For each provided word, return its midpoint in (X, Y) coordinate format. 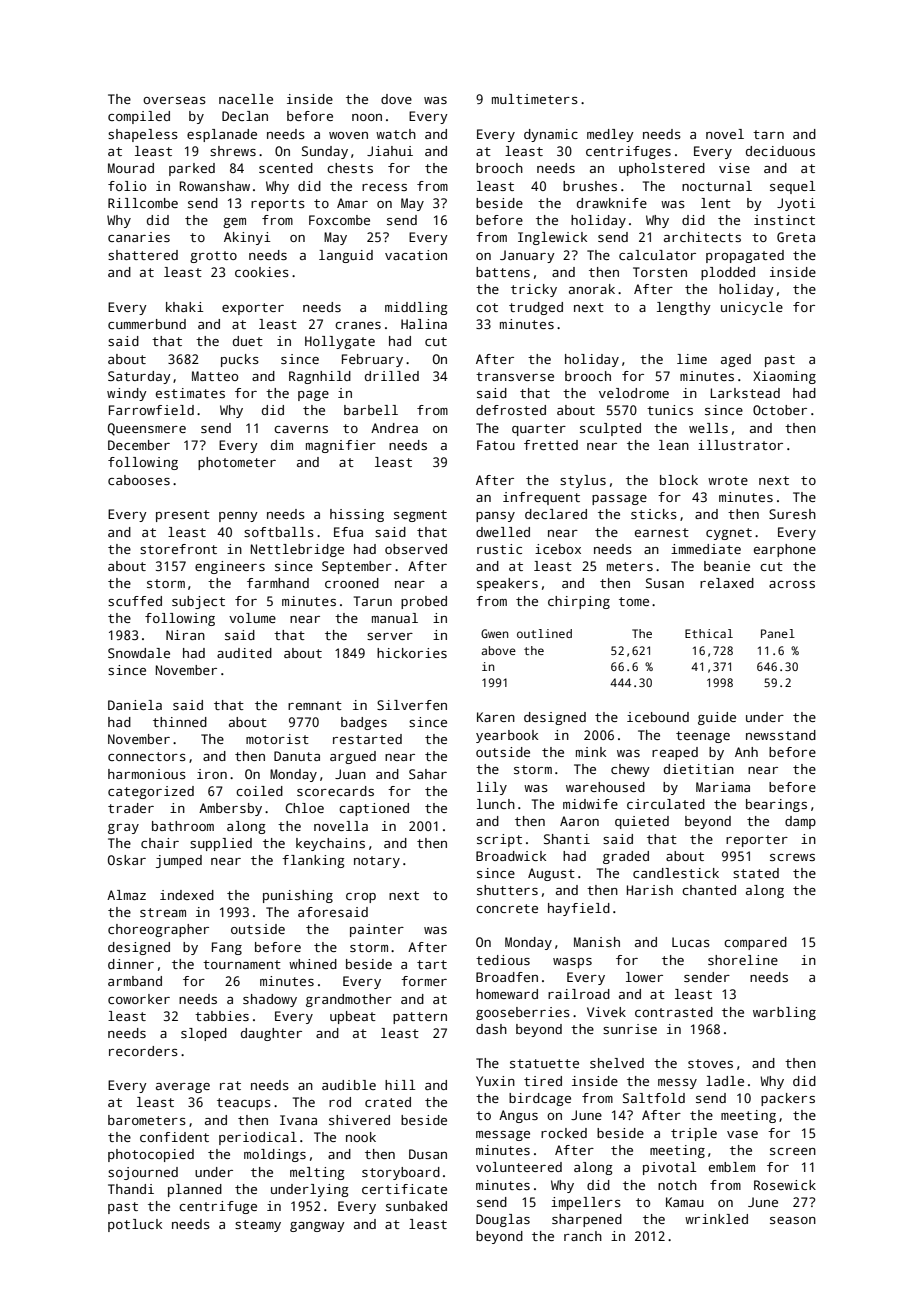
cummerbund (147, 324)
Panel (778, 633)
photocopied (151, 1155)
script (499, 840)
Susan (665, 583)
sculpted (610, 429)
